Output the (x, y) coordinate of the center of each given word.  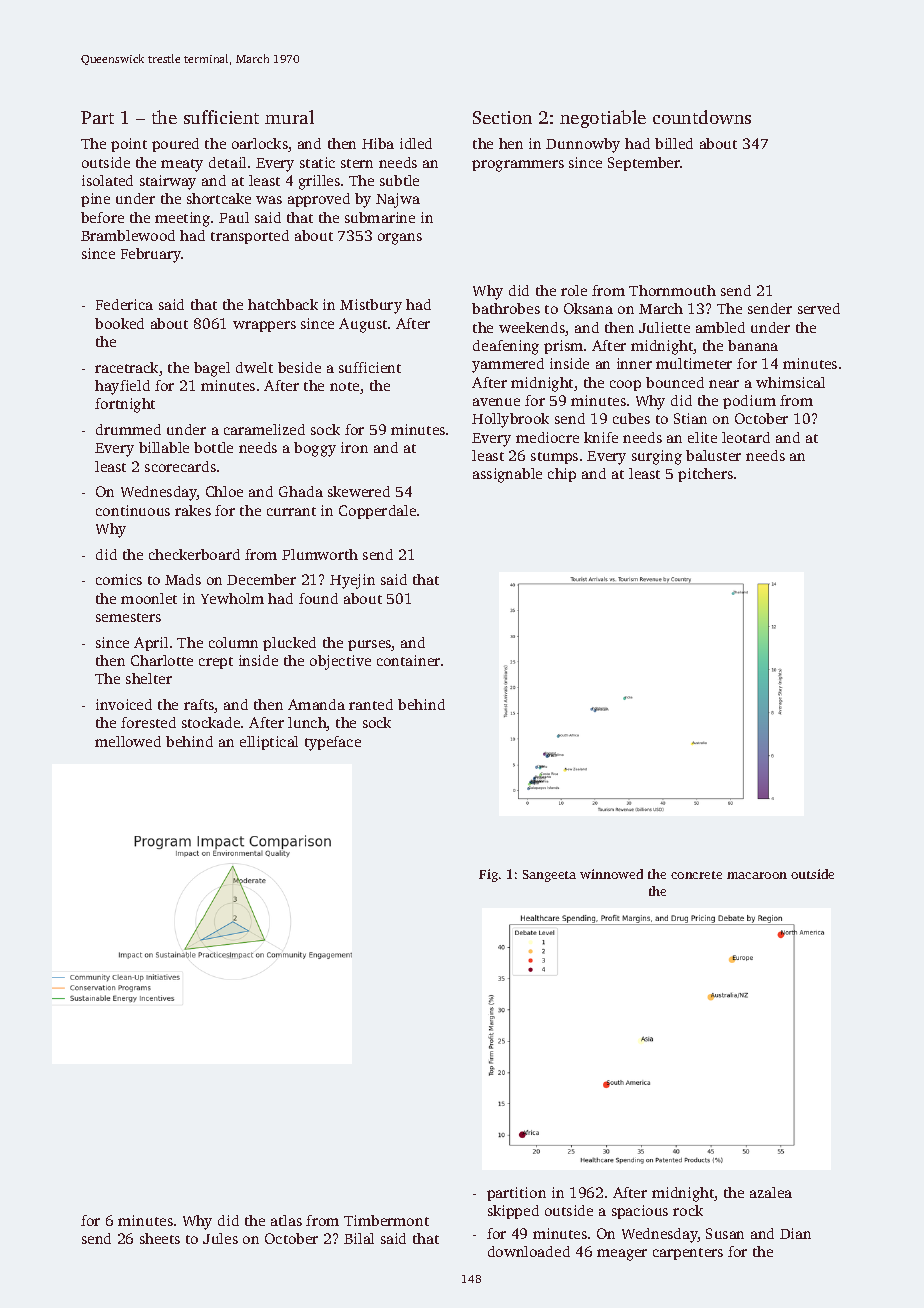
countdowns (702, 117)
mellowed (128, 741)
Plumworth (320, 554)
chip (562, 475)
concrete (696, 875)
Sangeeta (549, 876)
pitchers (705, 475)
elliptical (269, 743)
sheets (160, 1238)
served (819, 308)
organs (400, 239)
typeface (333, 743)
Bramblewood (128, 235)
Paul (234, 217)
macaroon (757, 875)
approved (319, 200)
